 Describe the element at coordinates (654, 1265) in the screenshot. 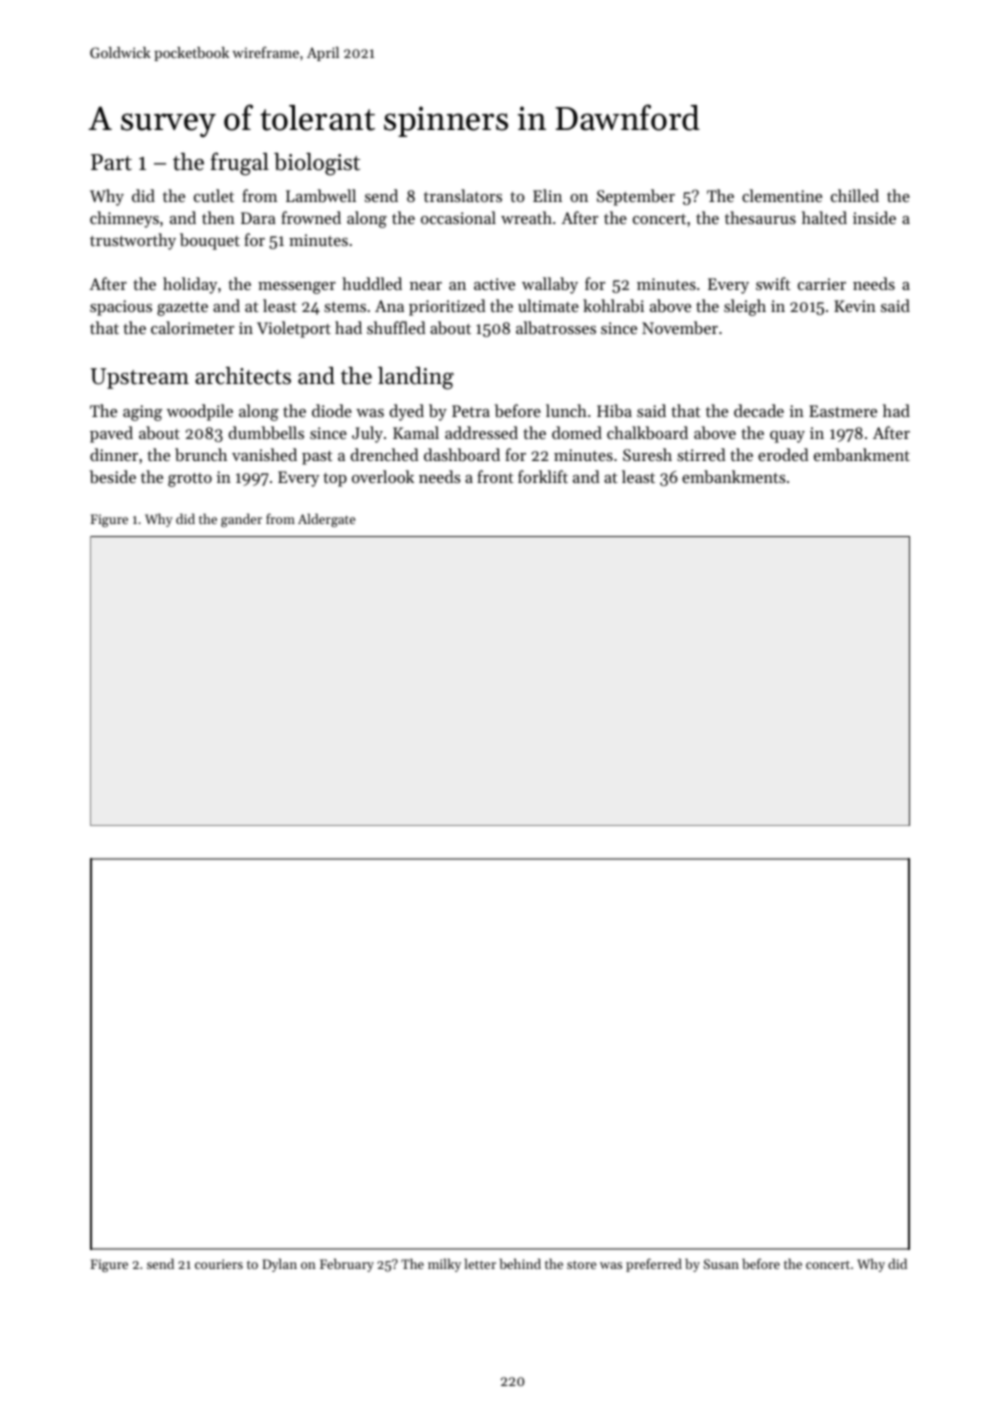

I see `preferred` at that location.
